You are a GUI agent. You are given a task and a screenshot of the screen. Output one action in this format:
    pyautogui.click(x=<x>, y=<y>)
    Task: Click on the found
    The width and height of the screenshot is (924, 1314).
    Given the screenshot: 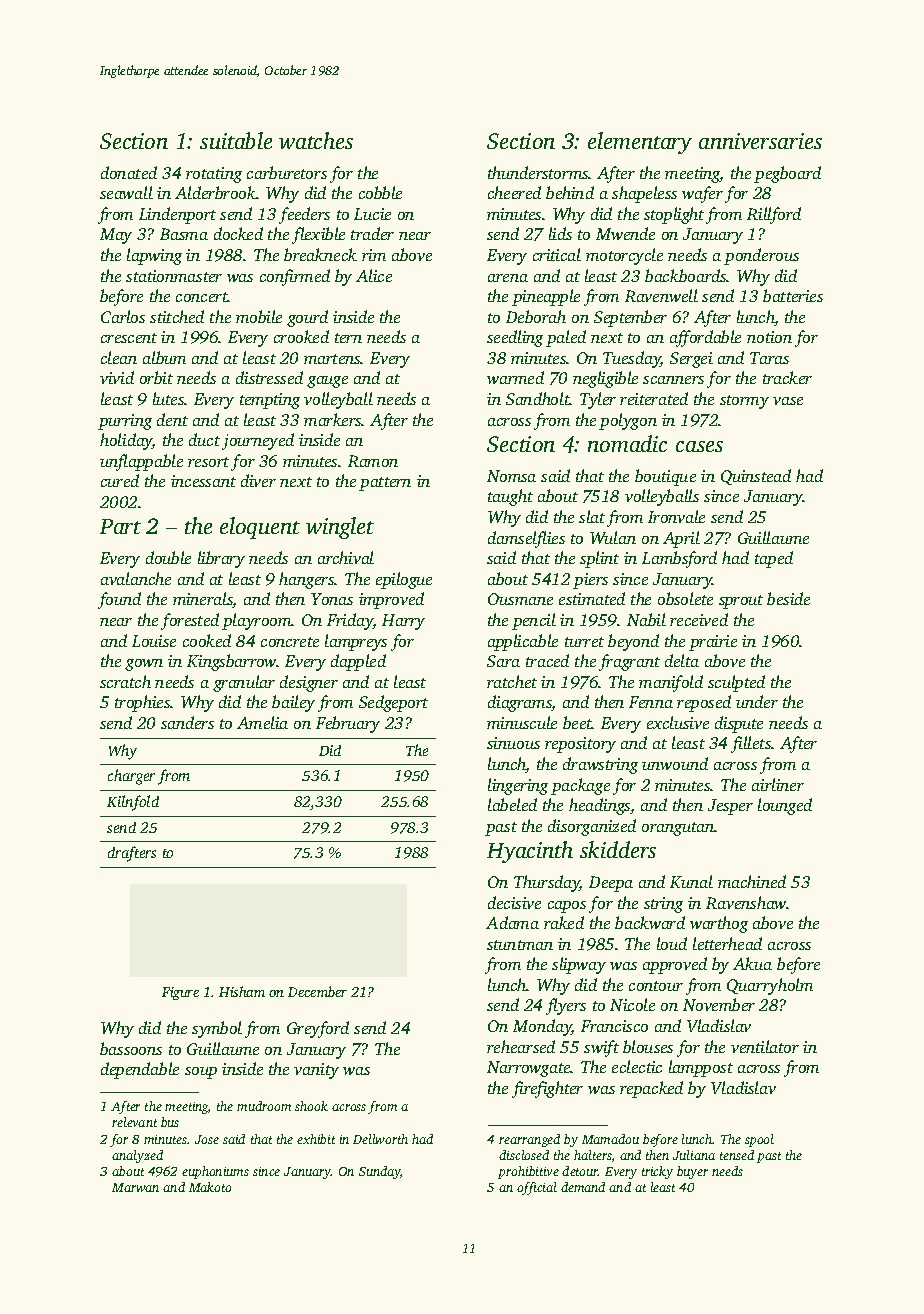 What is the action you would take?
    pyautogui.click(x=119, y=600)
